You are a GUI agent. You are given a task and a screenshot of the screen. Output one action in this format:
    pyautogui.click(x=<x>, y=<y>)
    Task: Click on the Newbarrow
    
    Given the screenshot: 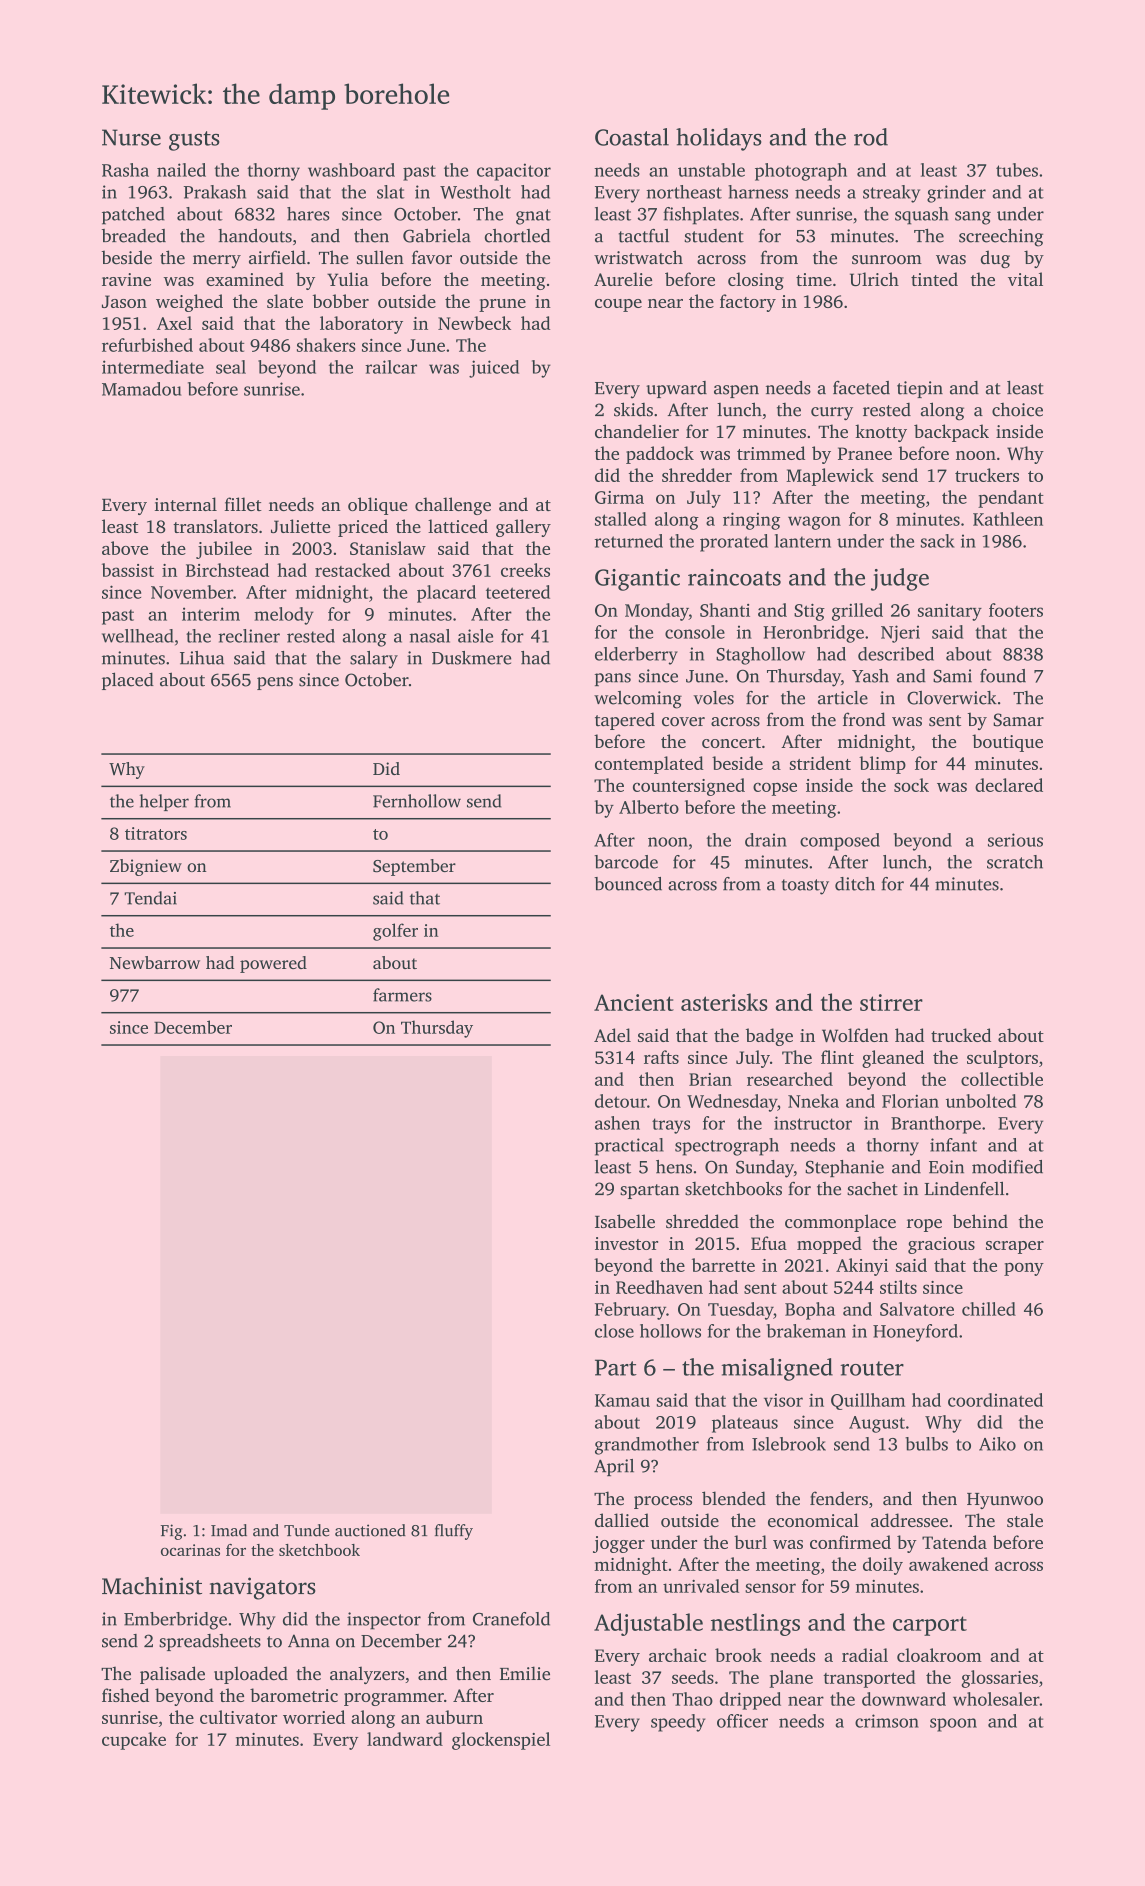 What is the action you would take?
    pyautogui.click(x=155, y=962)
